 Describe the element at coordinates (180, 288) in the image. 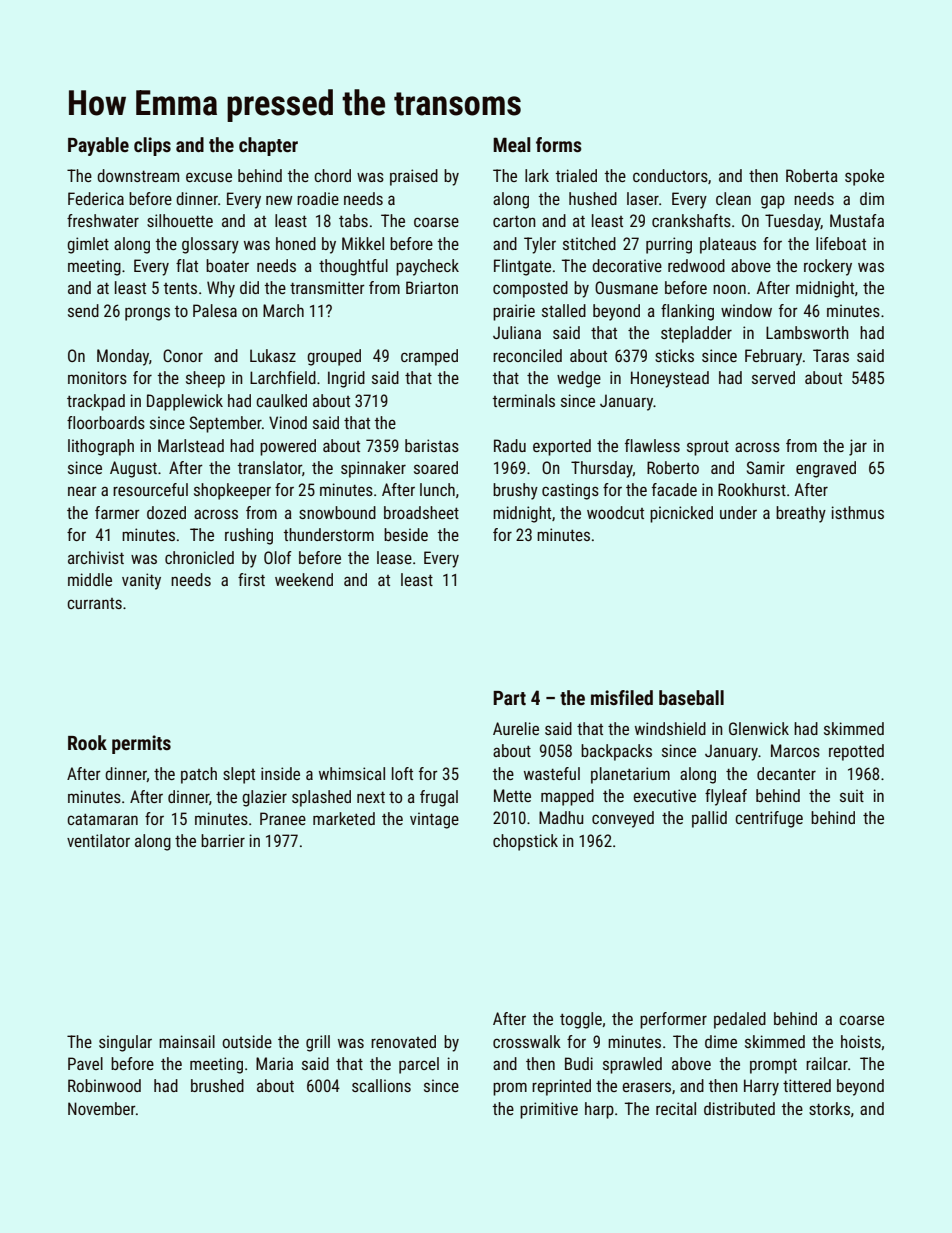

I see `tents` at that location.
